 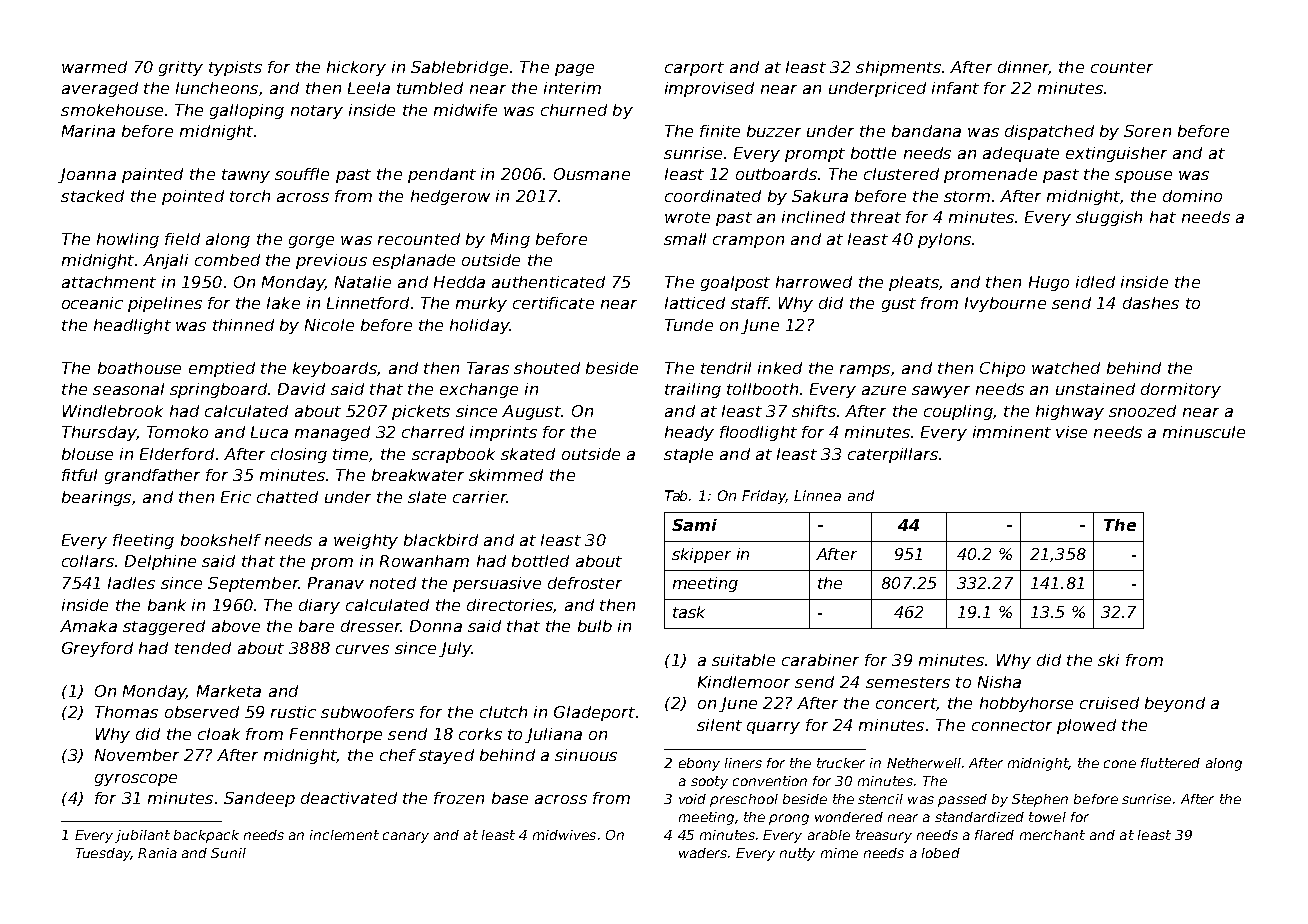 I want to click on outboards, so click(x=776, y=174).
